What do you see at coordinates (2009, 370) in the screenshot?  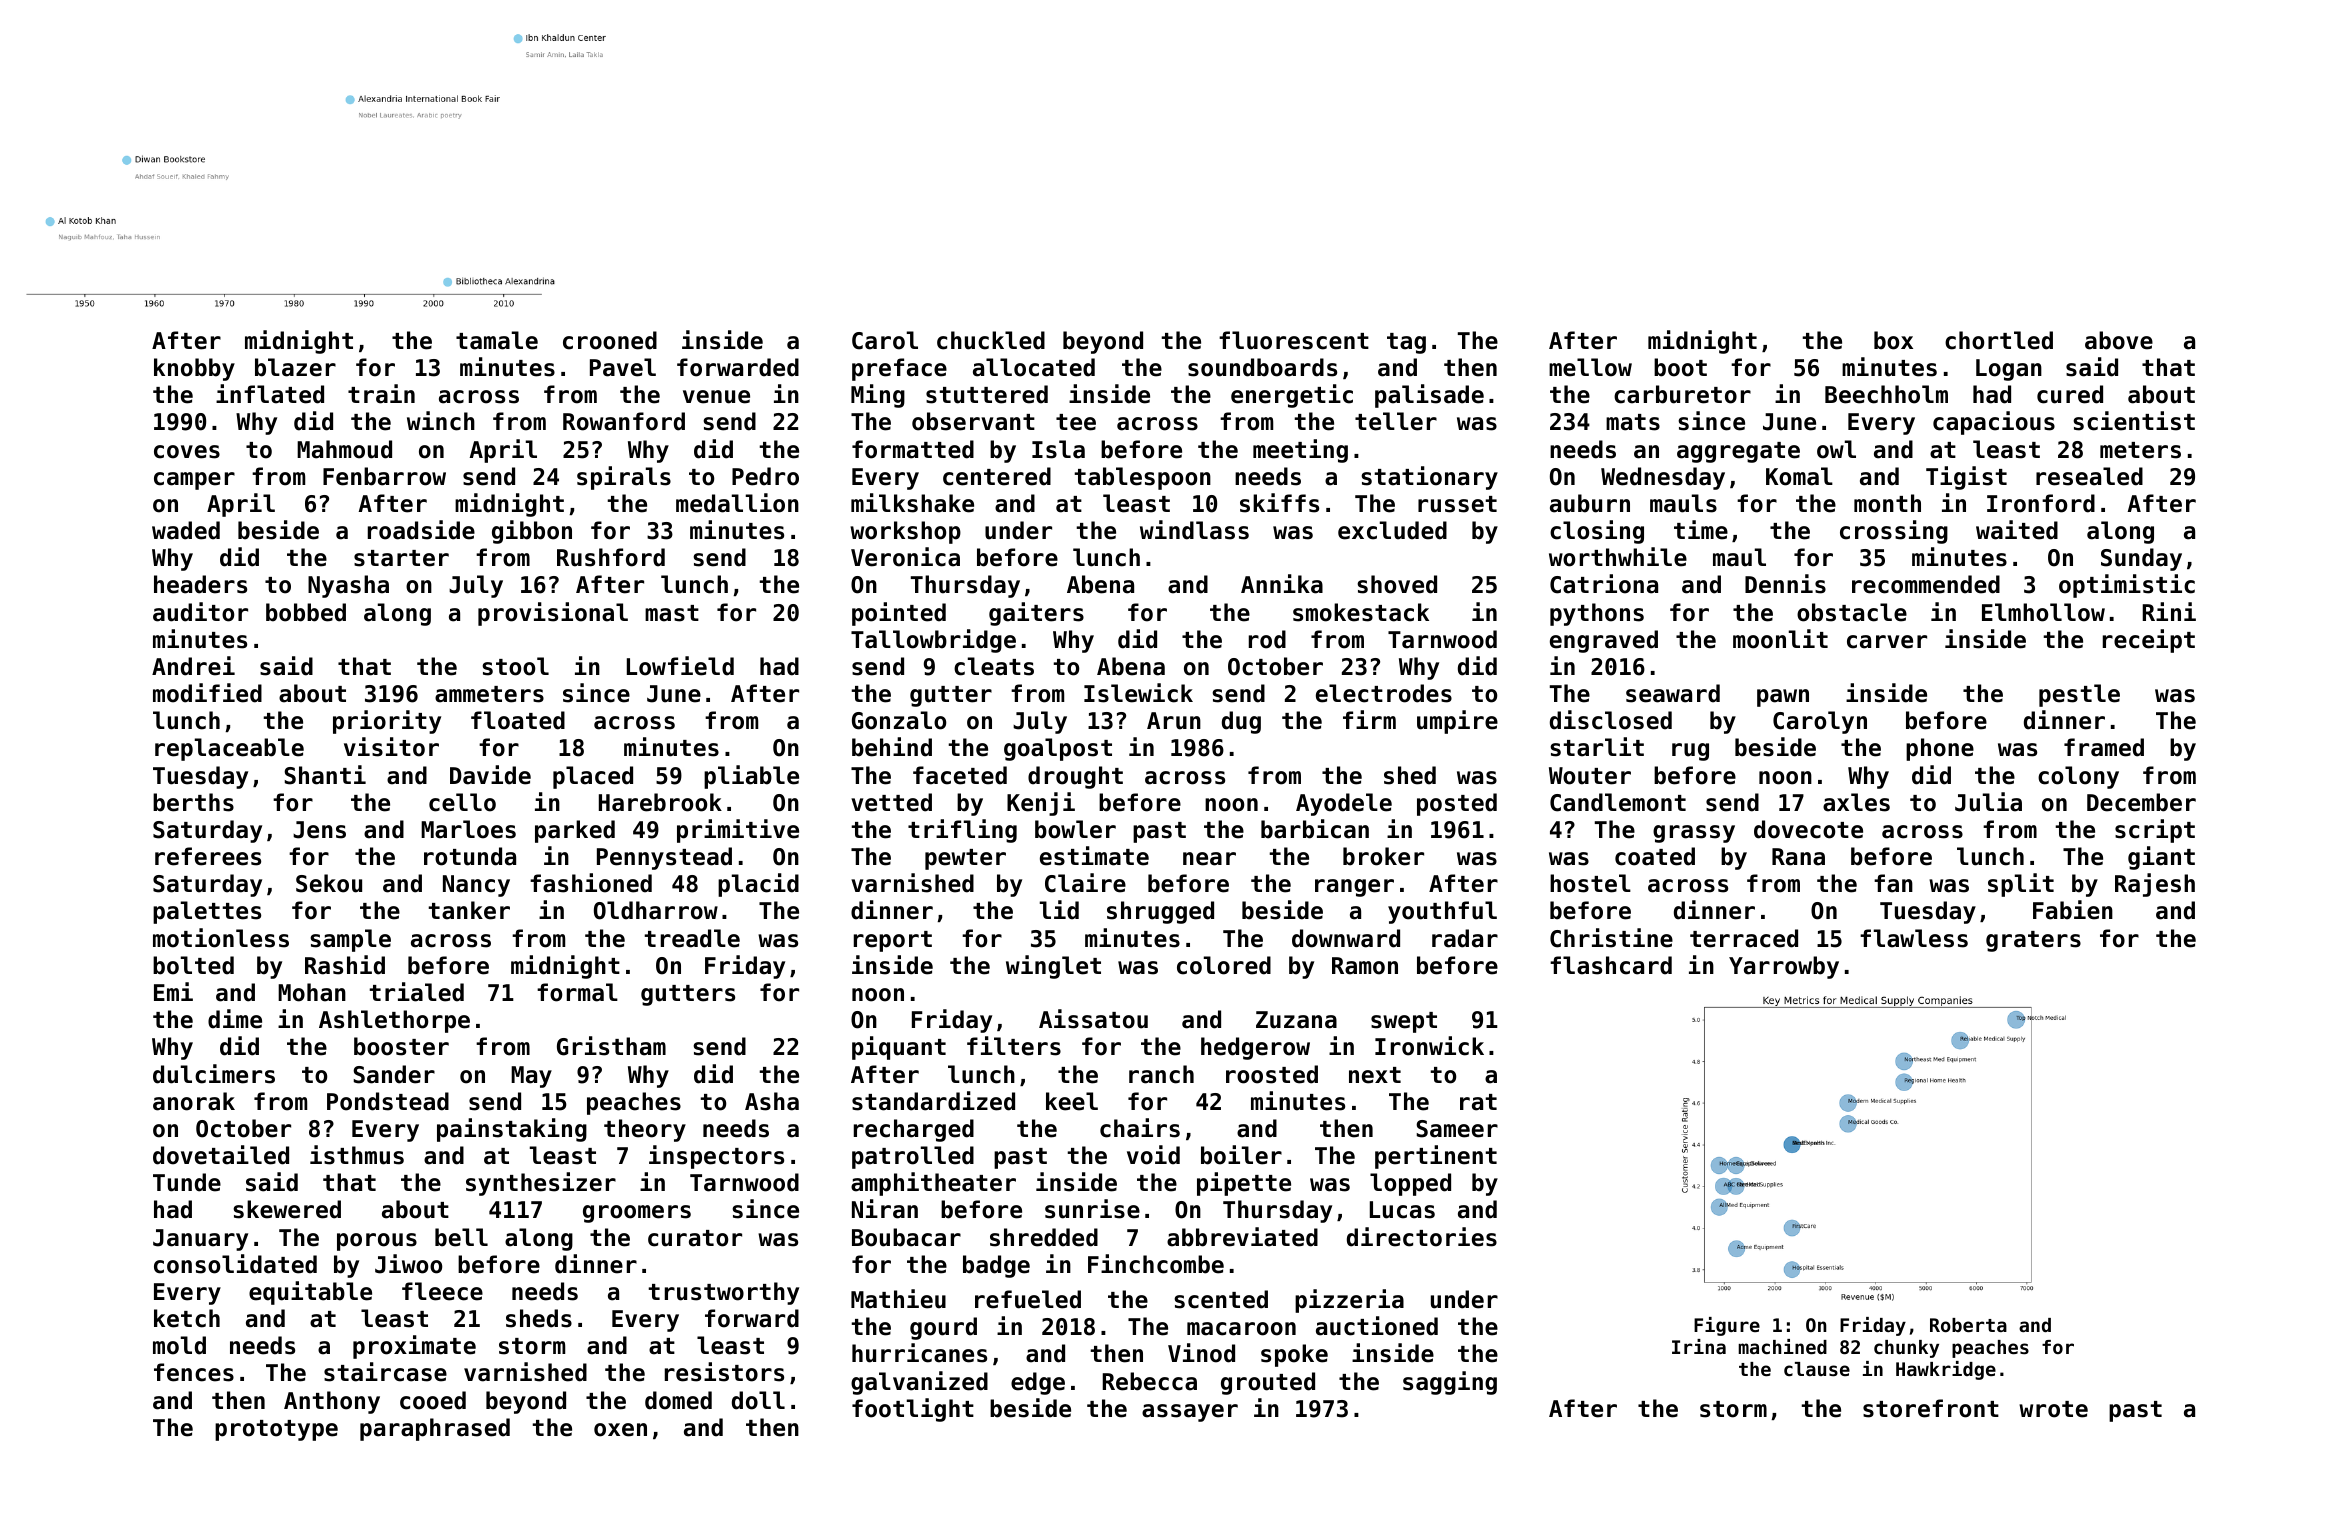 I see `Logan` at bounding box center [2009, 370].
